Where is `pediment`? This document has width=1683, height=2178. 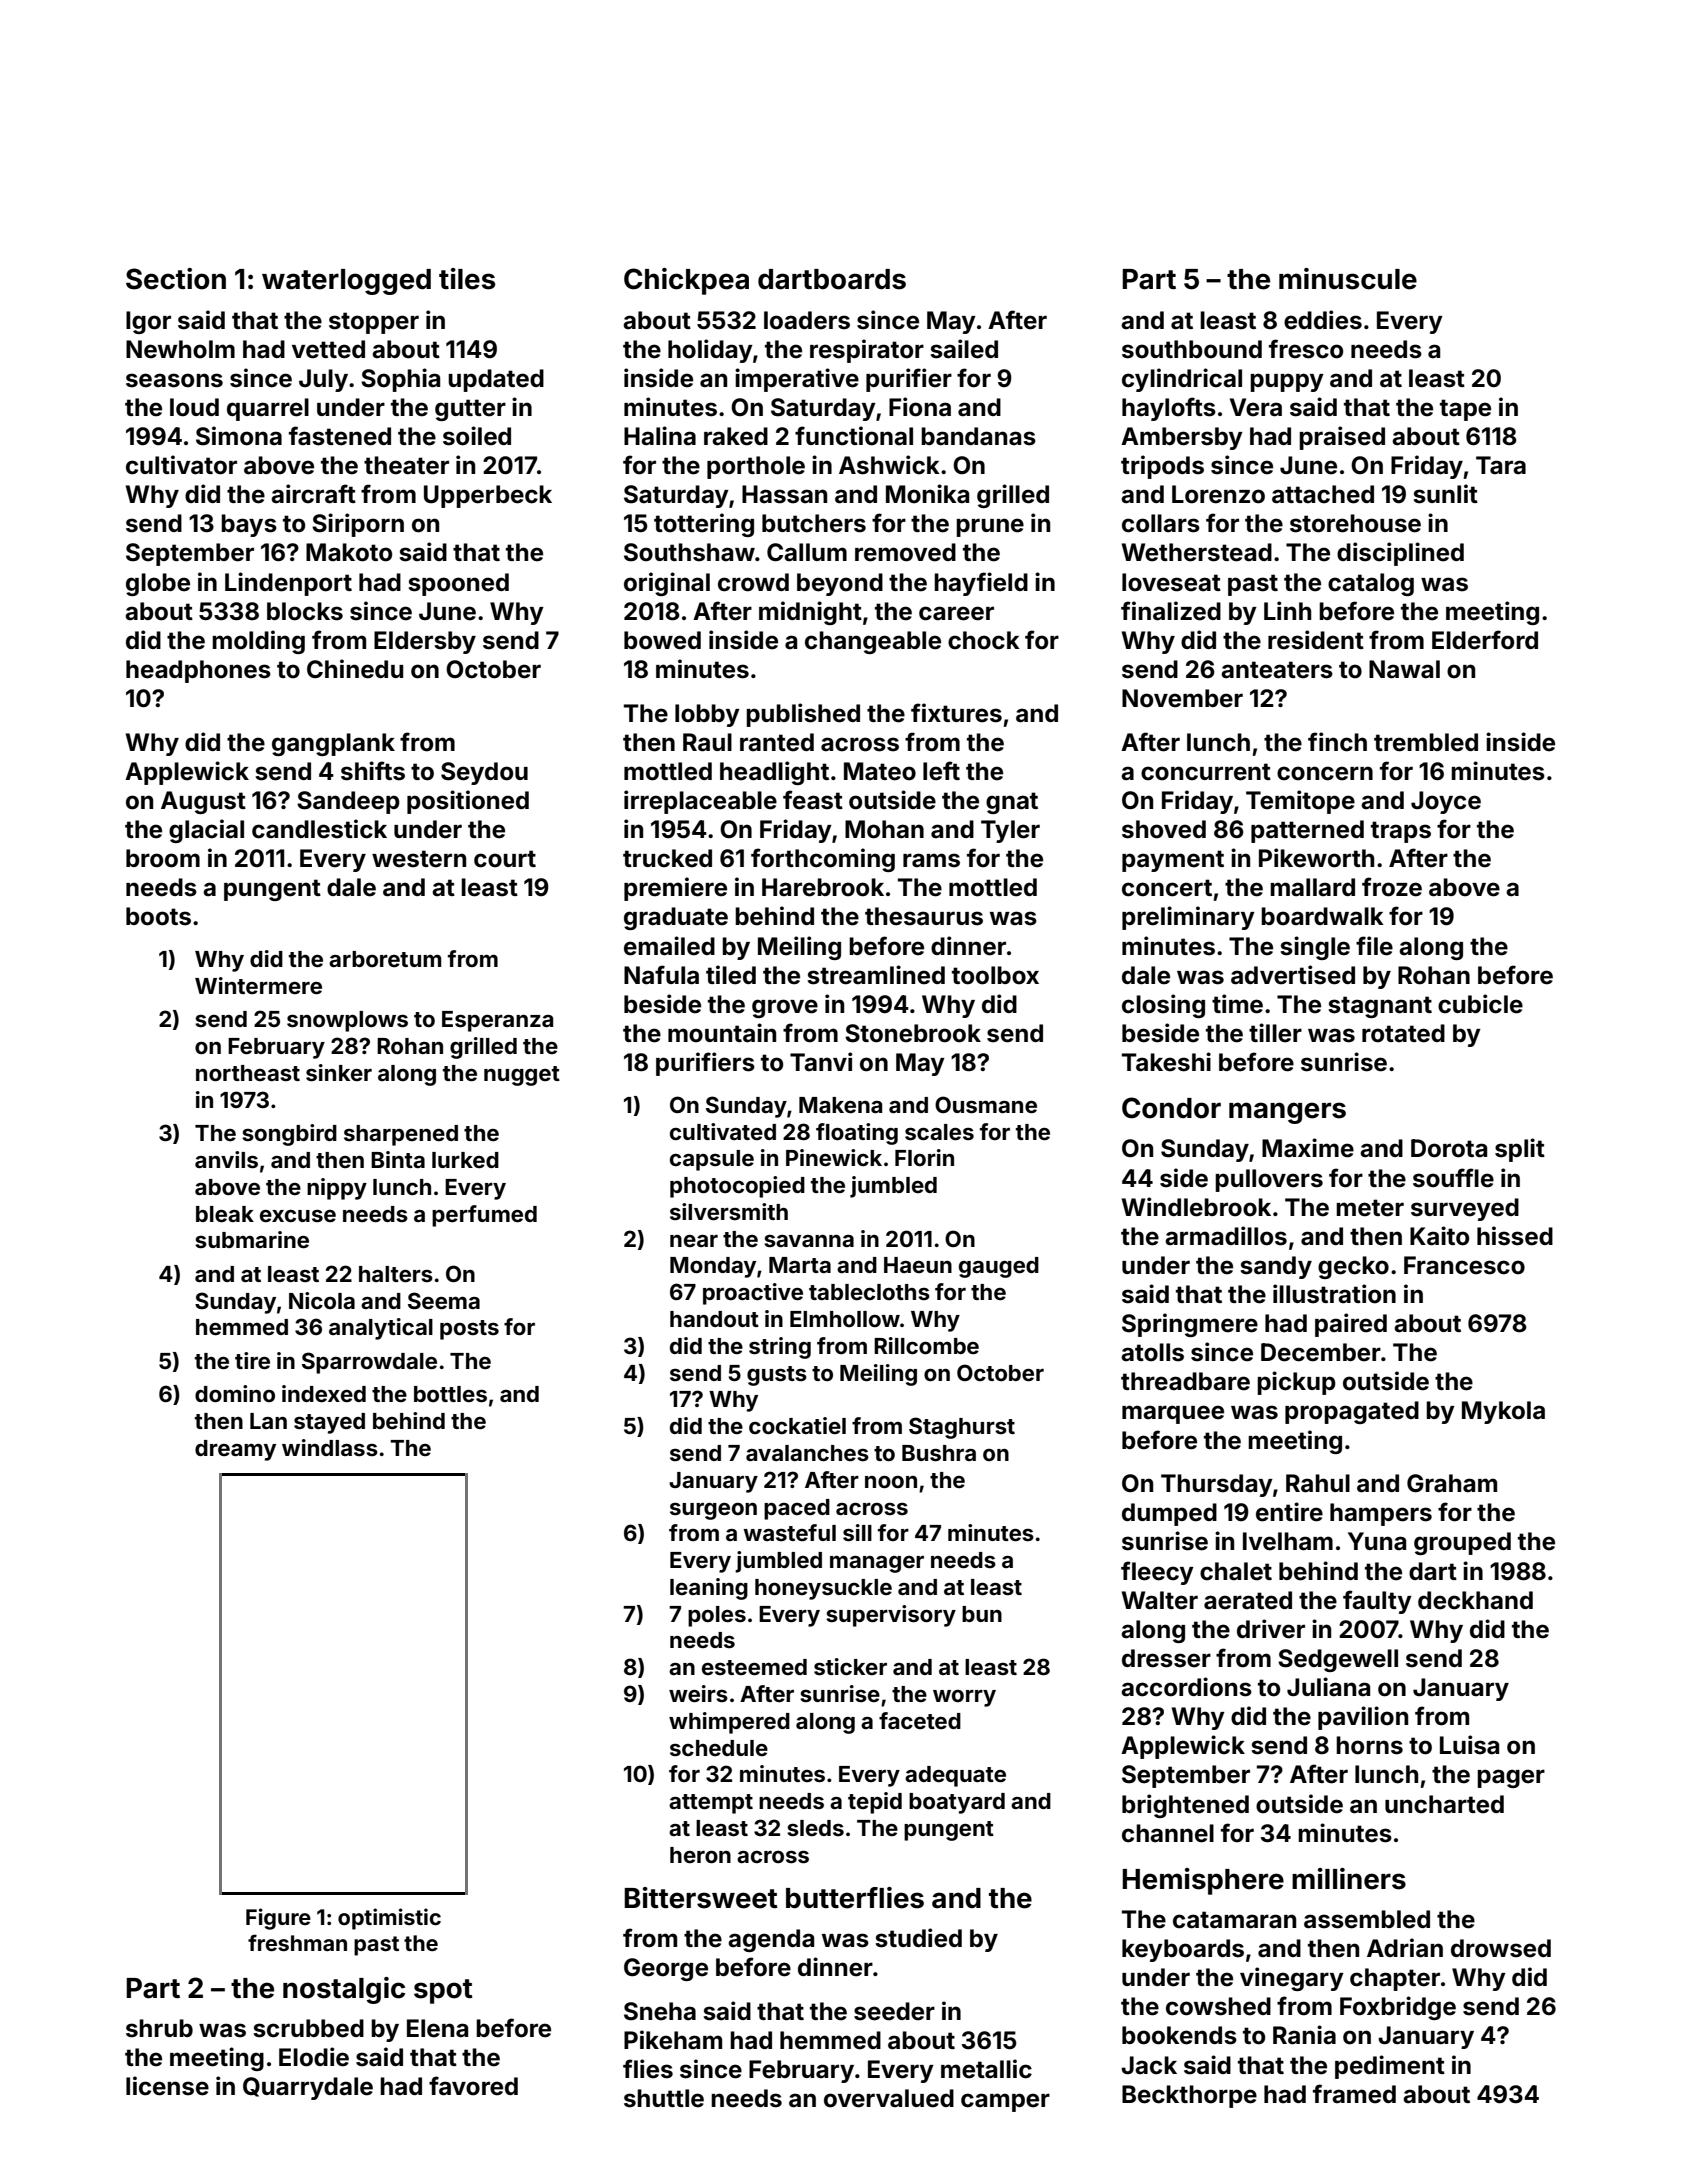 pediment is located at coordinates (1390, 2067).
